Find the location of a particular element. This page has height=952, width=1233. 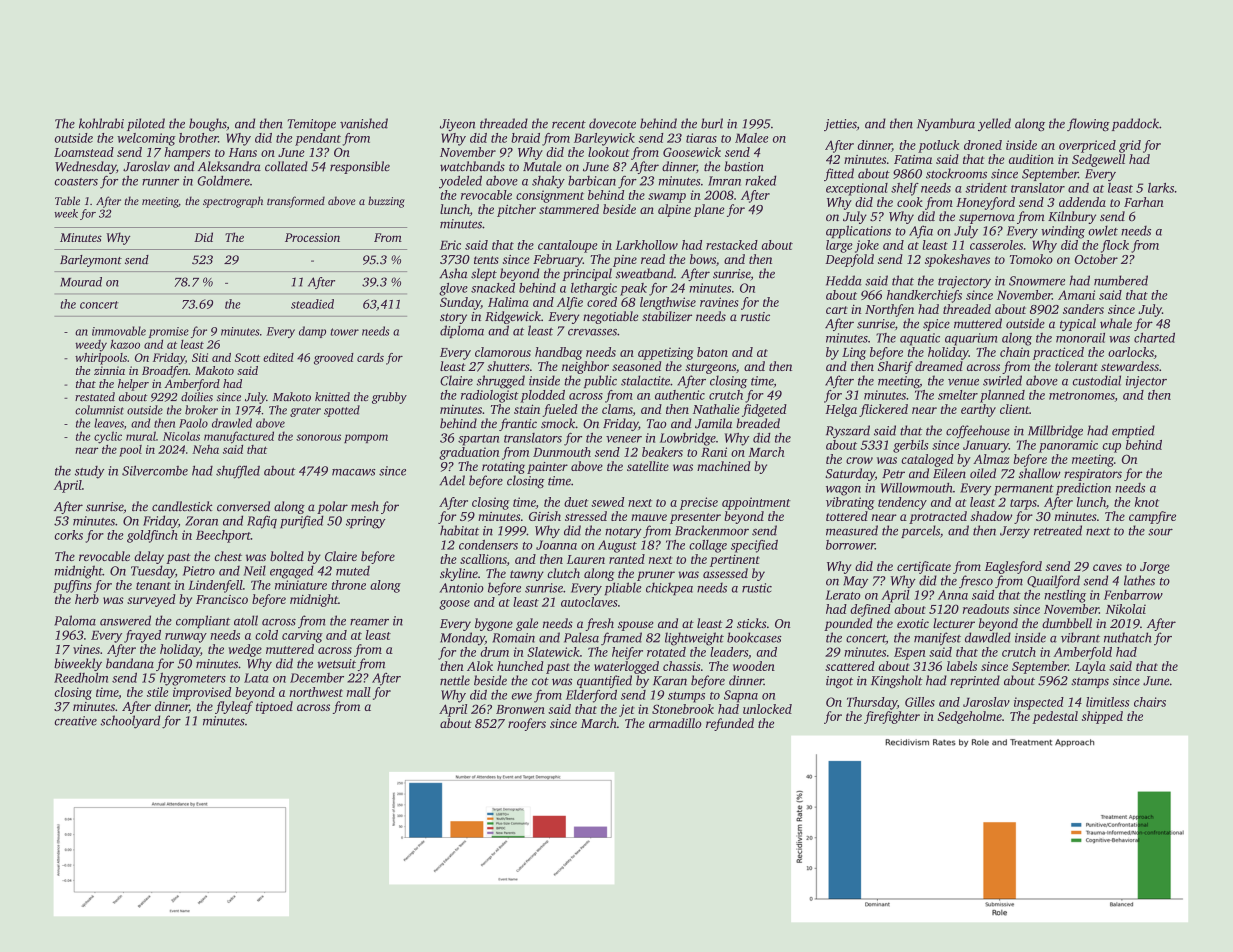

goldfinch is located at coordinates (152, 536).
